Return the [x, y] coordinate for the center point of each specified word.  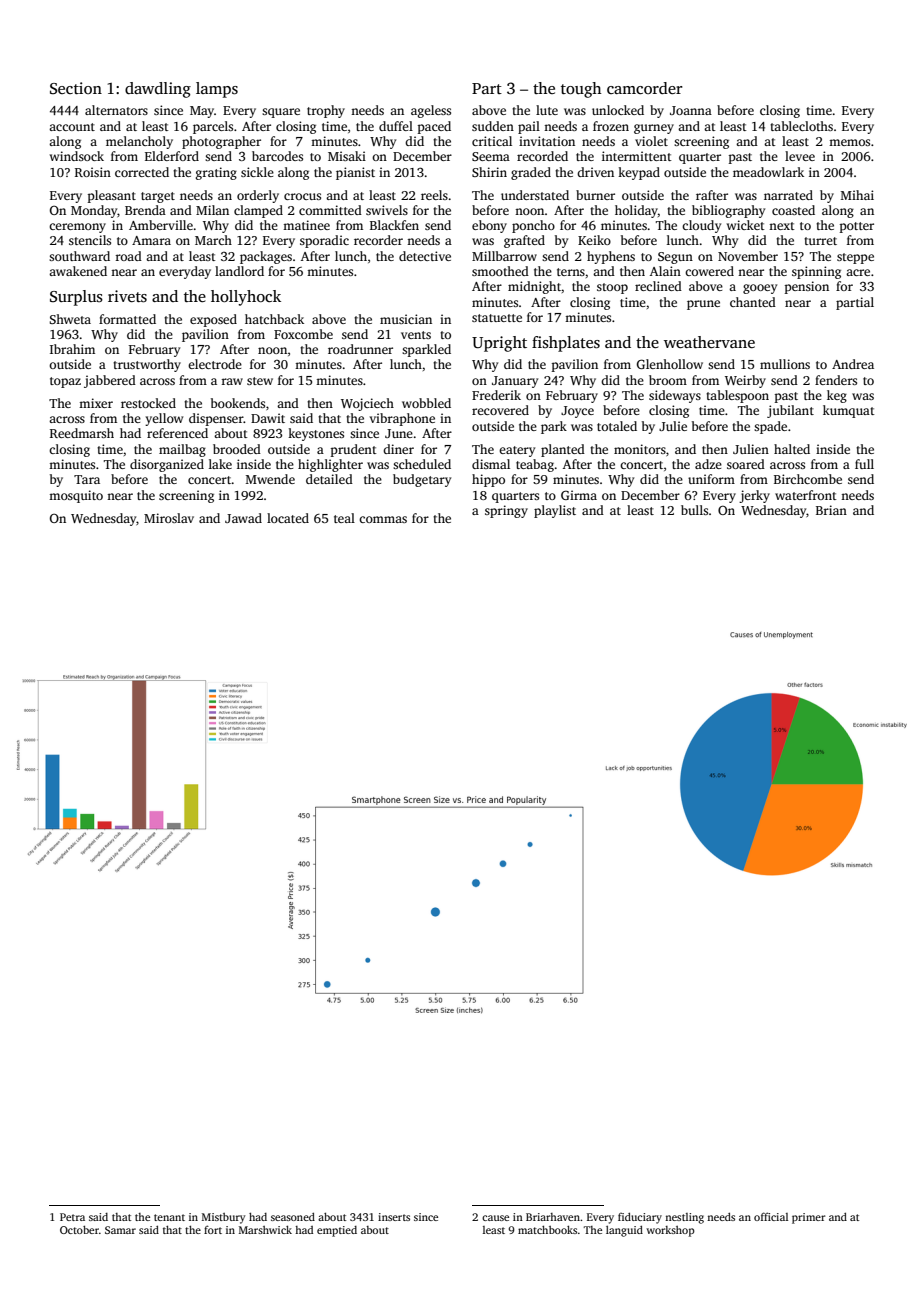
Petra [72, 1217]
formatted [127, 319]
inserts [394, 1217]
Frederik [496, 395]
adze [708, 464]
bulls [694, 510]
